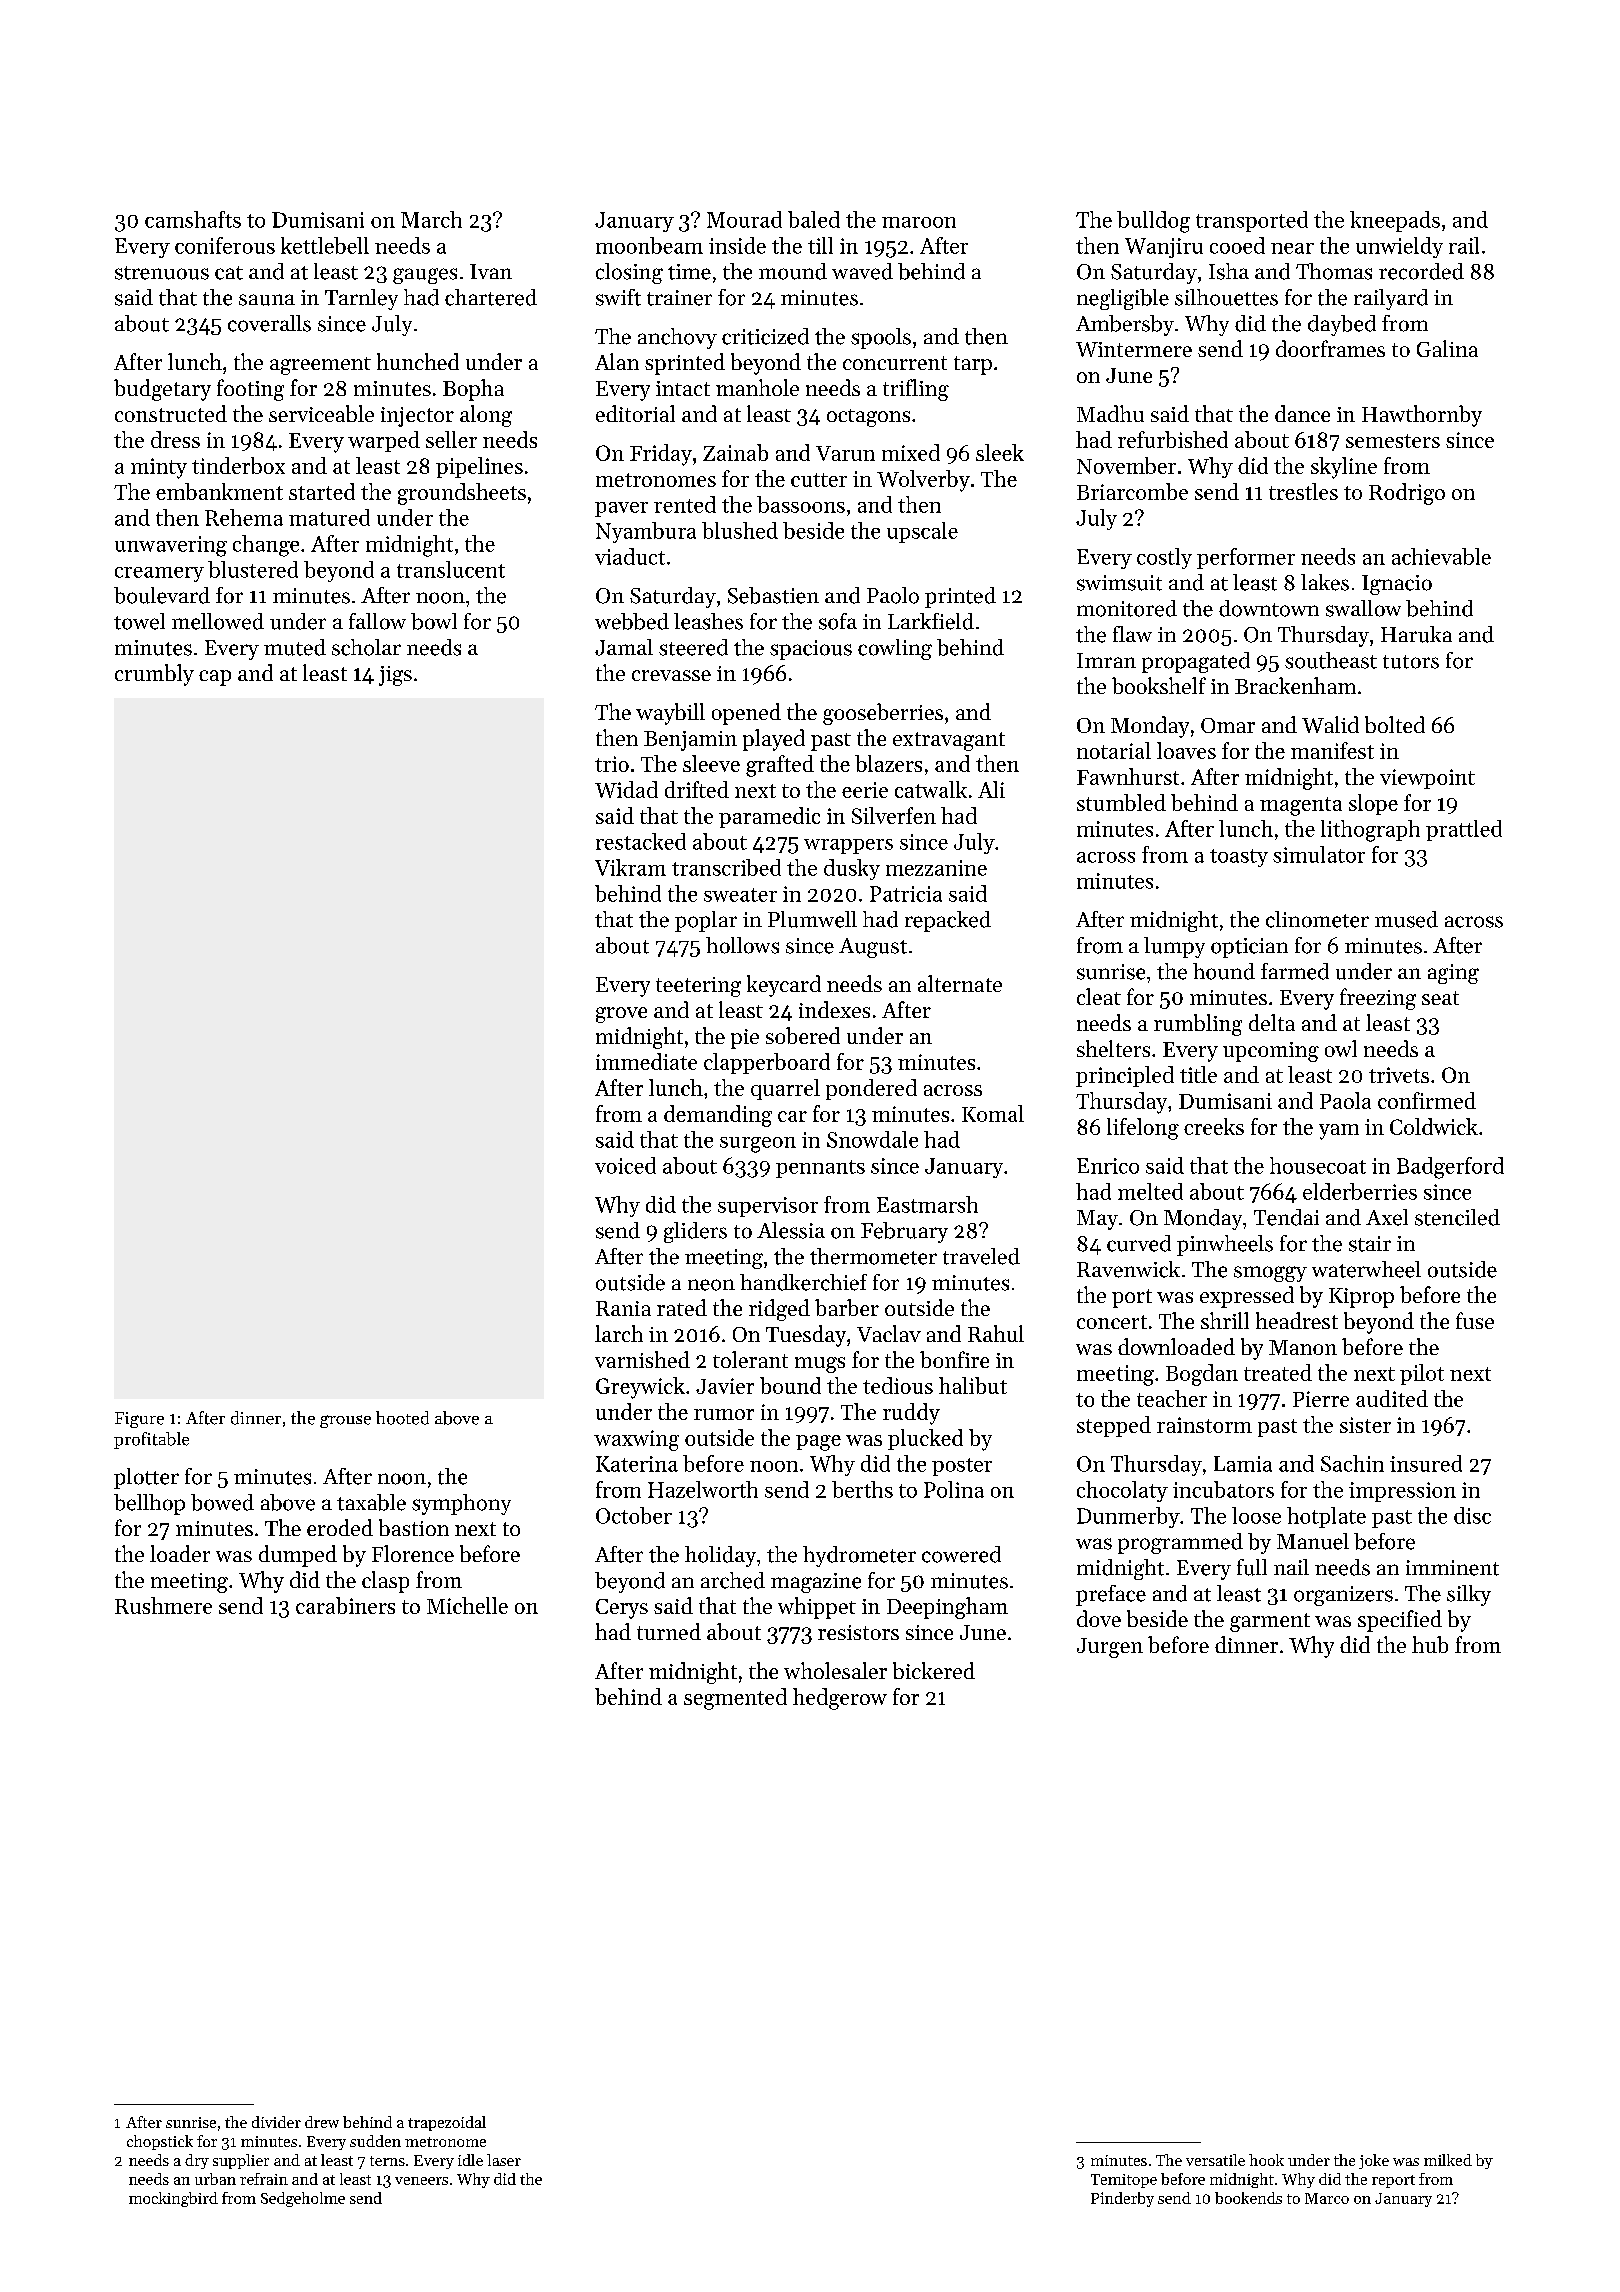 This document has height=2292, width=1620. I want to click on refurbished, so click(1173, 439).
